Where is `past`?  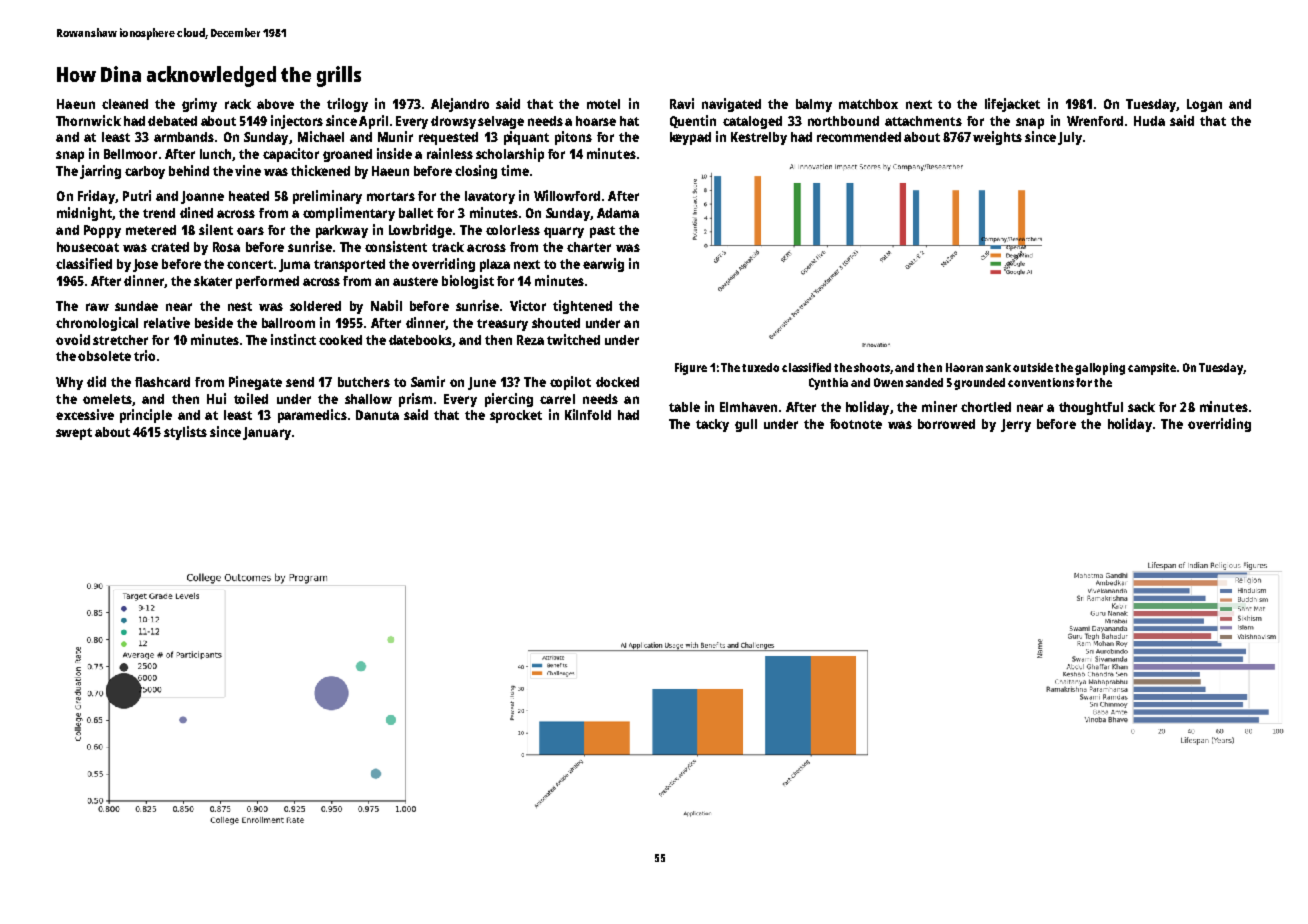 past is located at coordinates (602, 232).
